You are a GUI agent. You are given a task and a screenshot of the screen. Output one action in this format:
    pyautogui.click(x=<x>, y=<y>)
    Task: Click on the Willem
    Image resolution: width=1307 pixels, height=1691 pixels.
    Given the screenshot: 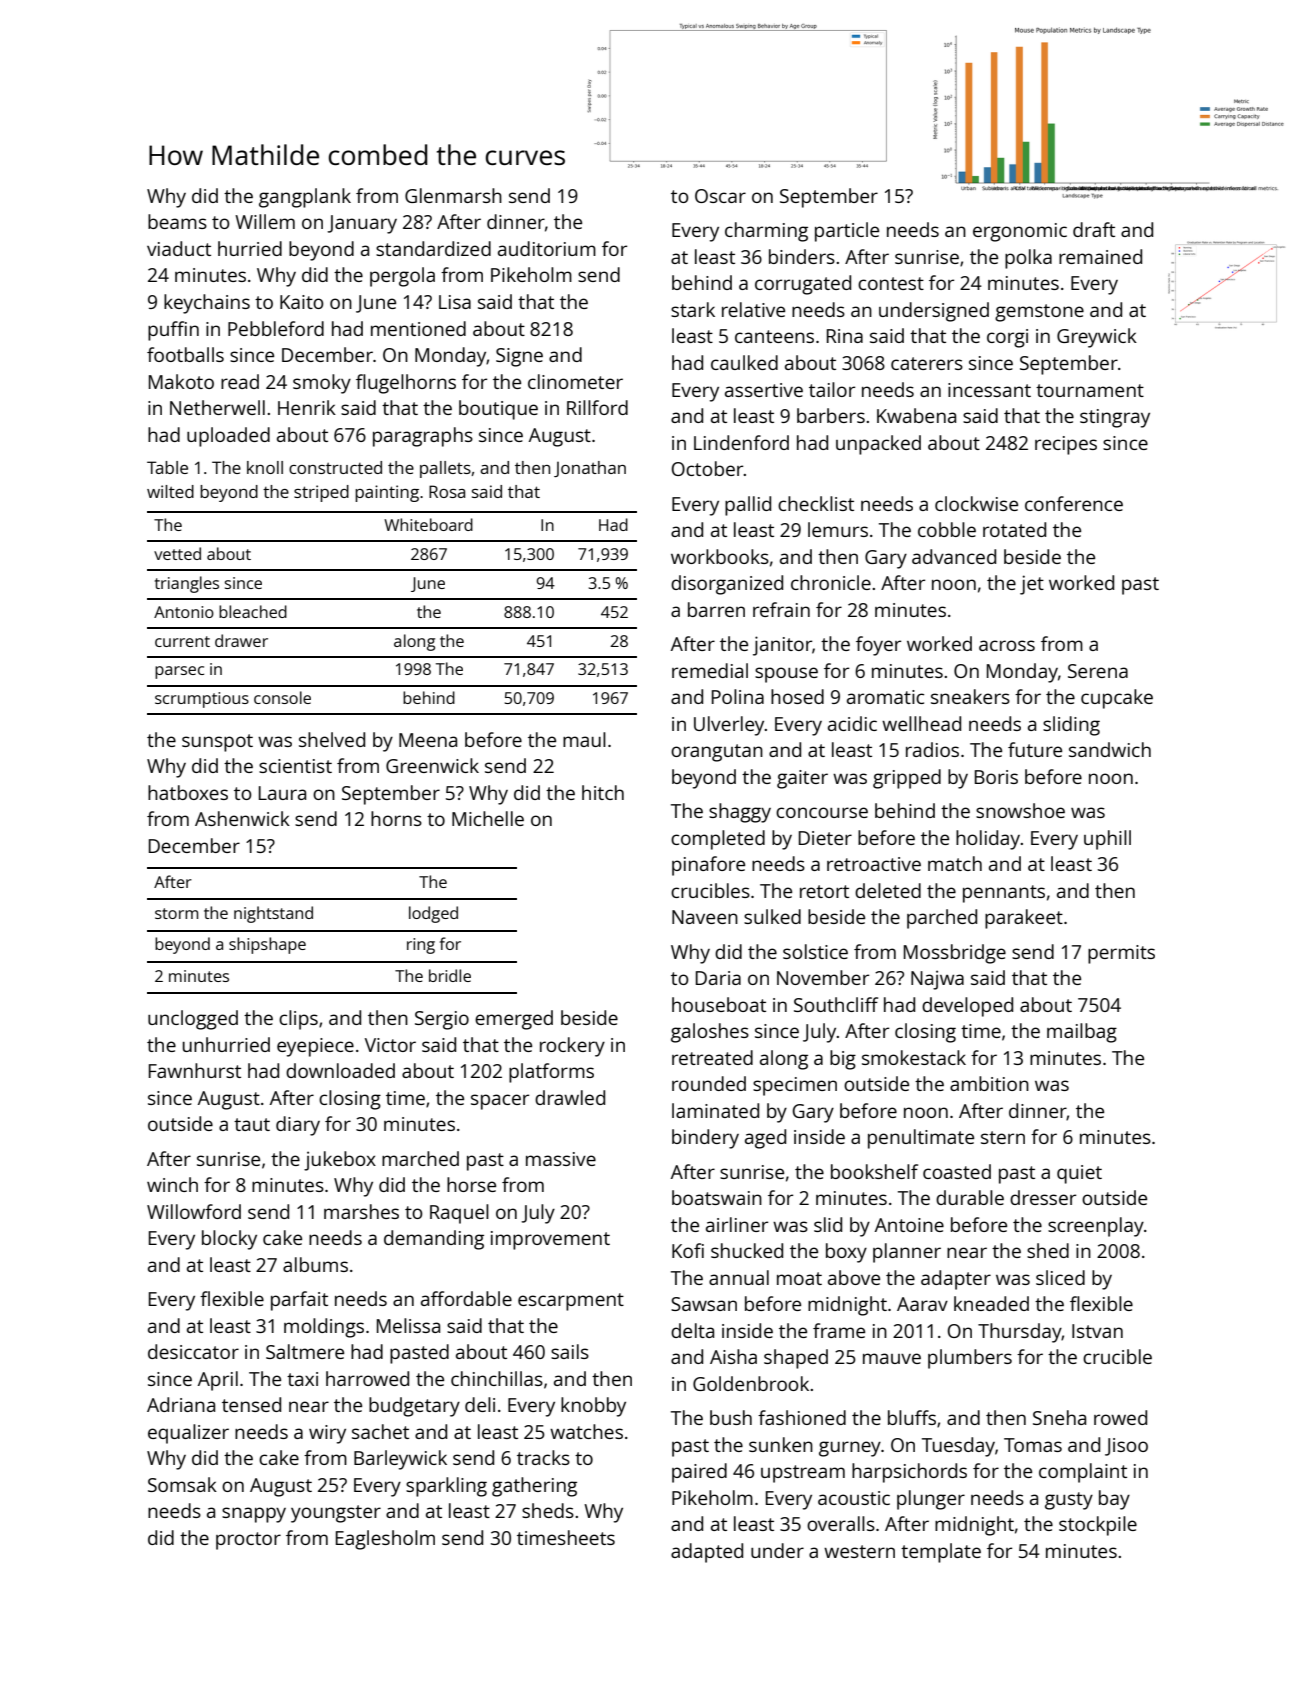 What is the action you would take?
    pyautogui.click(x=265, y=221)
